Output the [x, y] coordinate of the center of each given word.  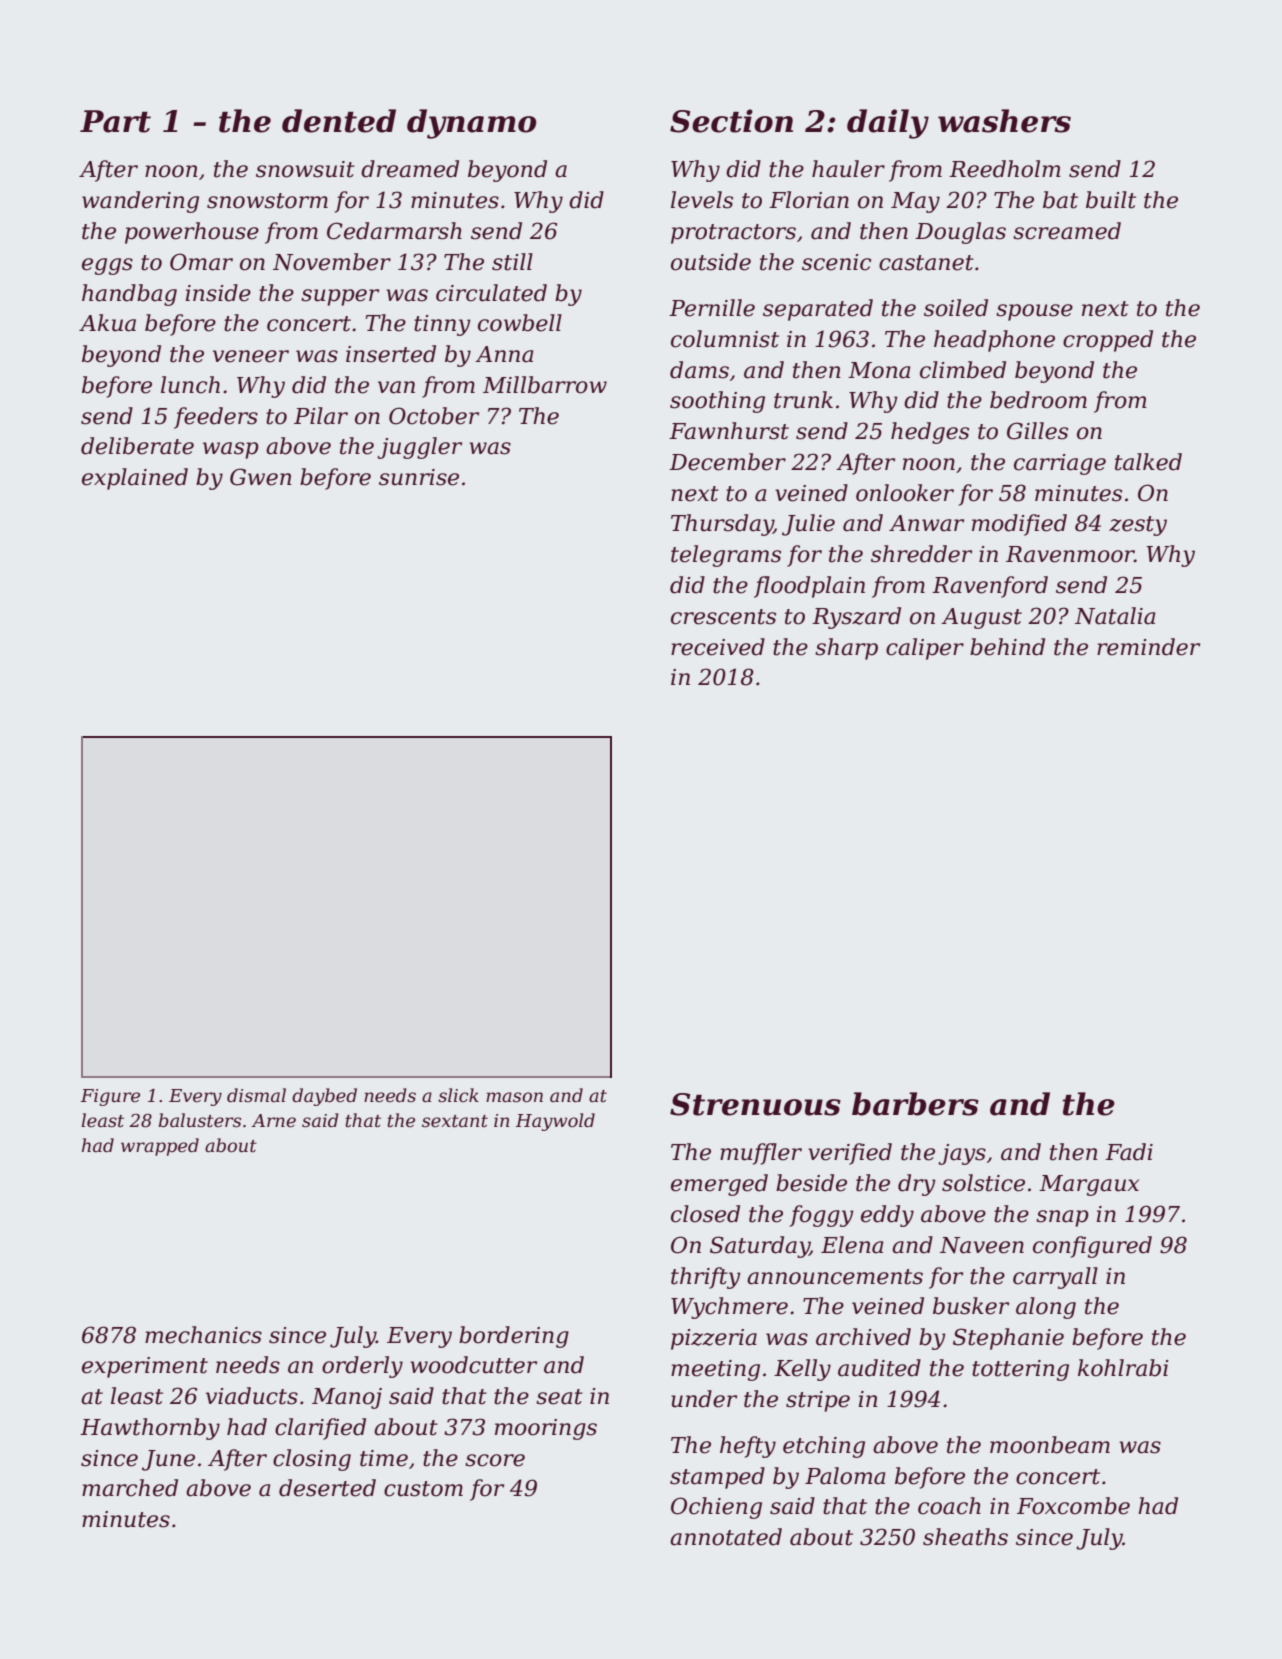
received [718, 647]
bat [1060, 200]
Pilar [321, 416]
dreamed [410, 169]
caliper [925, 649]
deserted [327, 1488]
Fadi [1129, 1152]
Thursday [722, 525]
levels [702, 200]
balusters [200, 1120]
